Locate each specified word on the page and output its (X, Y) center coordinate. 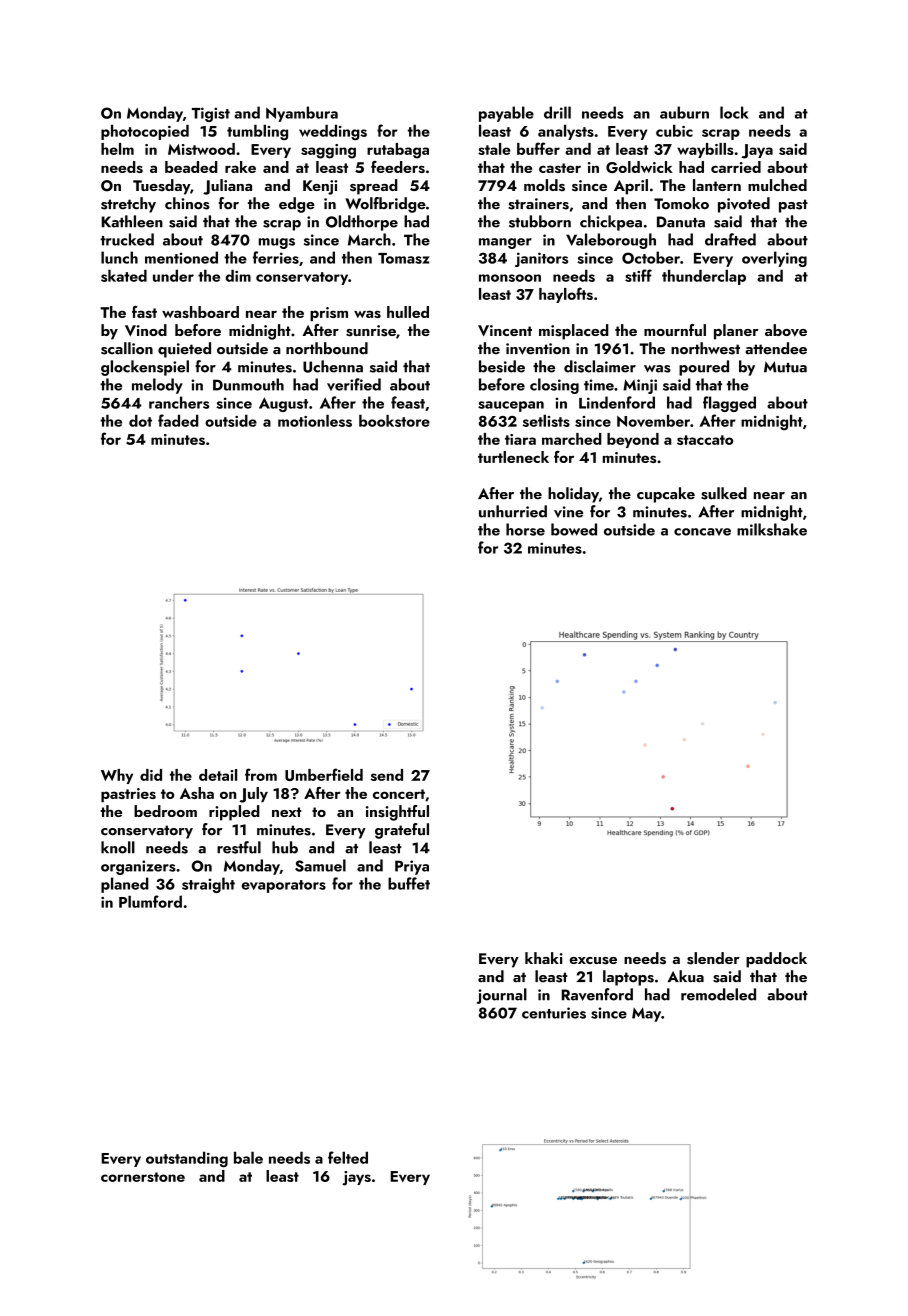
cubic (674, 130)
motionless (315, 420)
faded (178, 420)
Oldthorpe (362, 223)
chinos (187, 203)
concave (702, 532)
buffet (409, 883)
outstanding (187, 1159)
